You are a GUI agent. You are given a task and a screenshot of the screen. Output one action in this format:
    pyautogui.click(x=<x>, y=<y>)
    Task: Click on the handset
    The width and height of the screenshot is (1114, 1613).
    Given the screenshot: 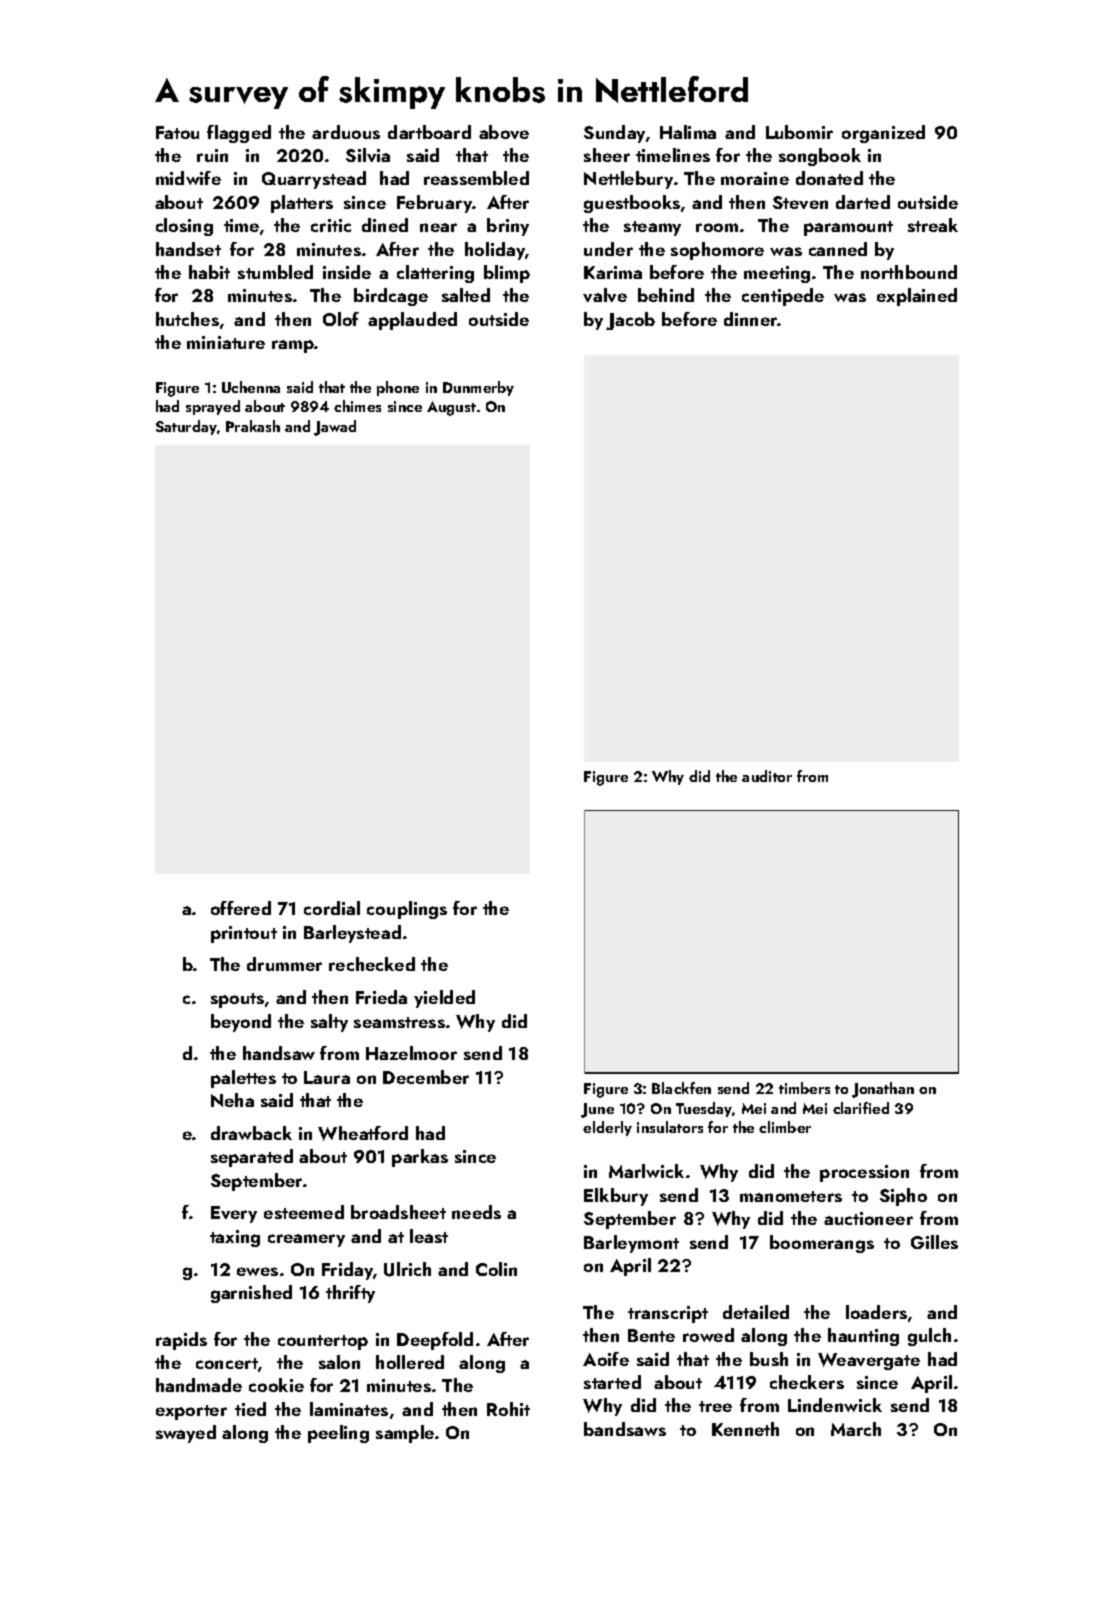 What is the action you would take?
    pyautogui.click(x=188, y=249)
